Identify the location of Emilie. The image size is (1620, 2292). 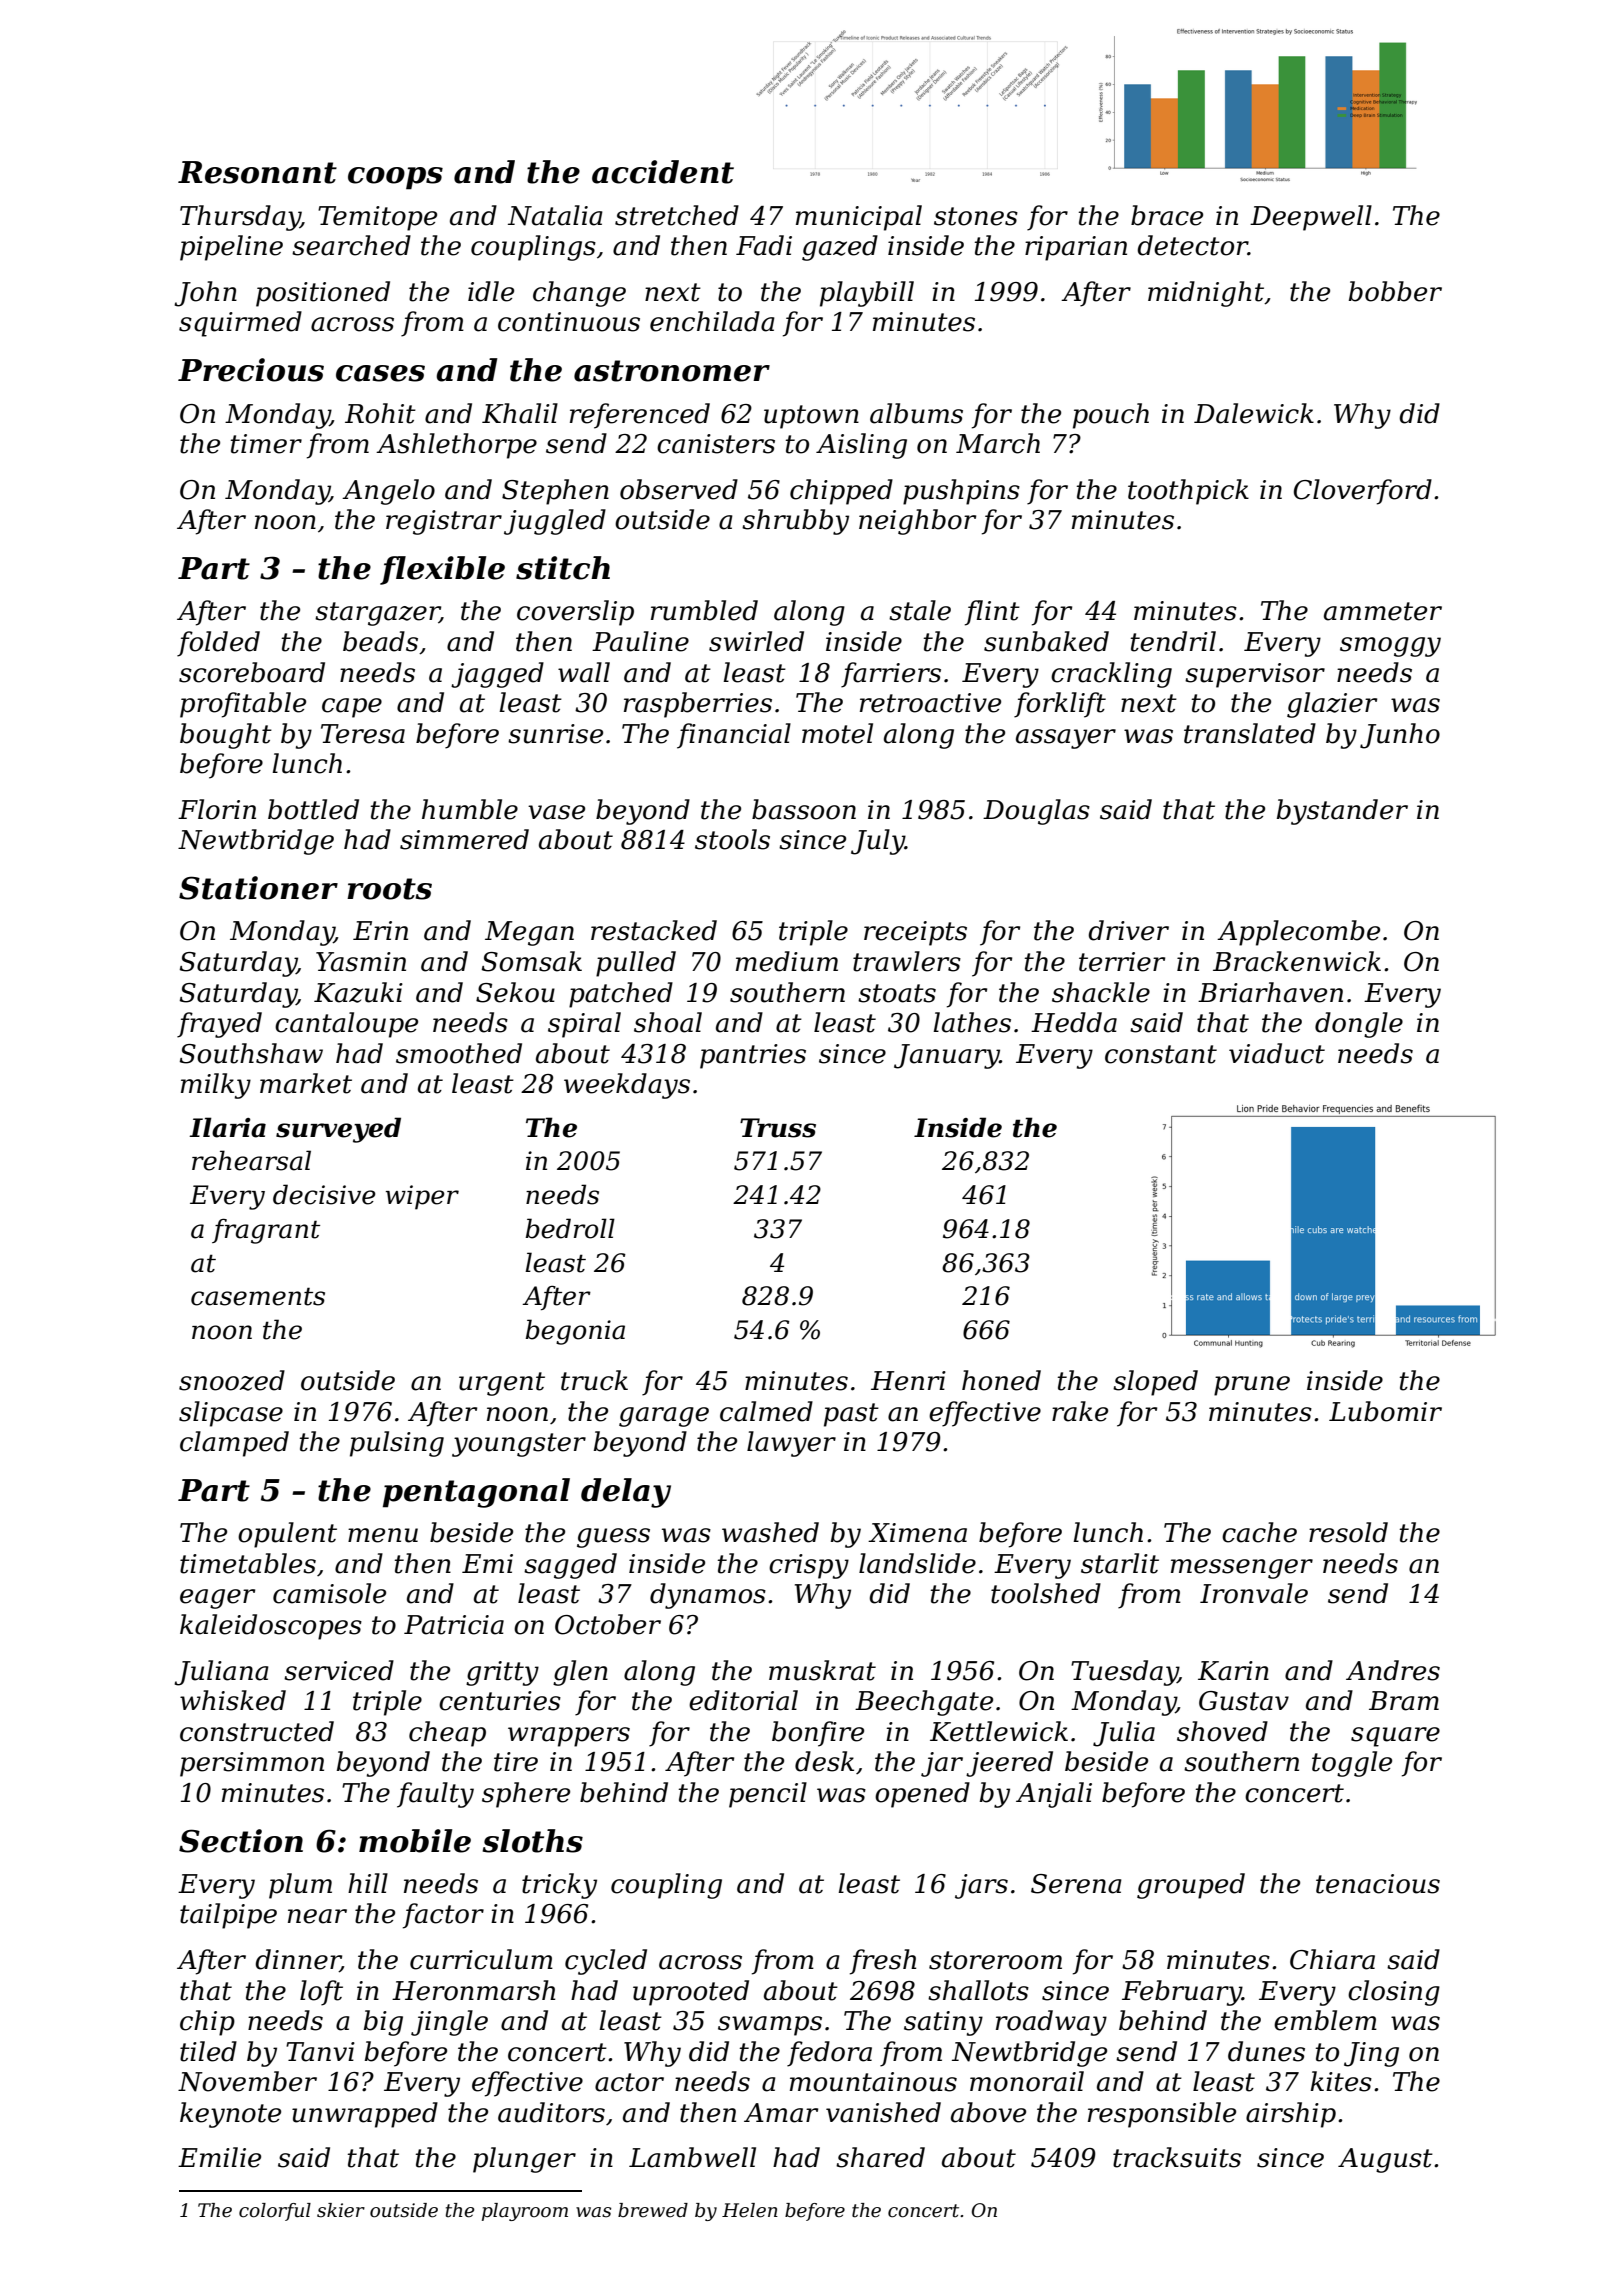
(219, 2157).
